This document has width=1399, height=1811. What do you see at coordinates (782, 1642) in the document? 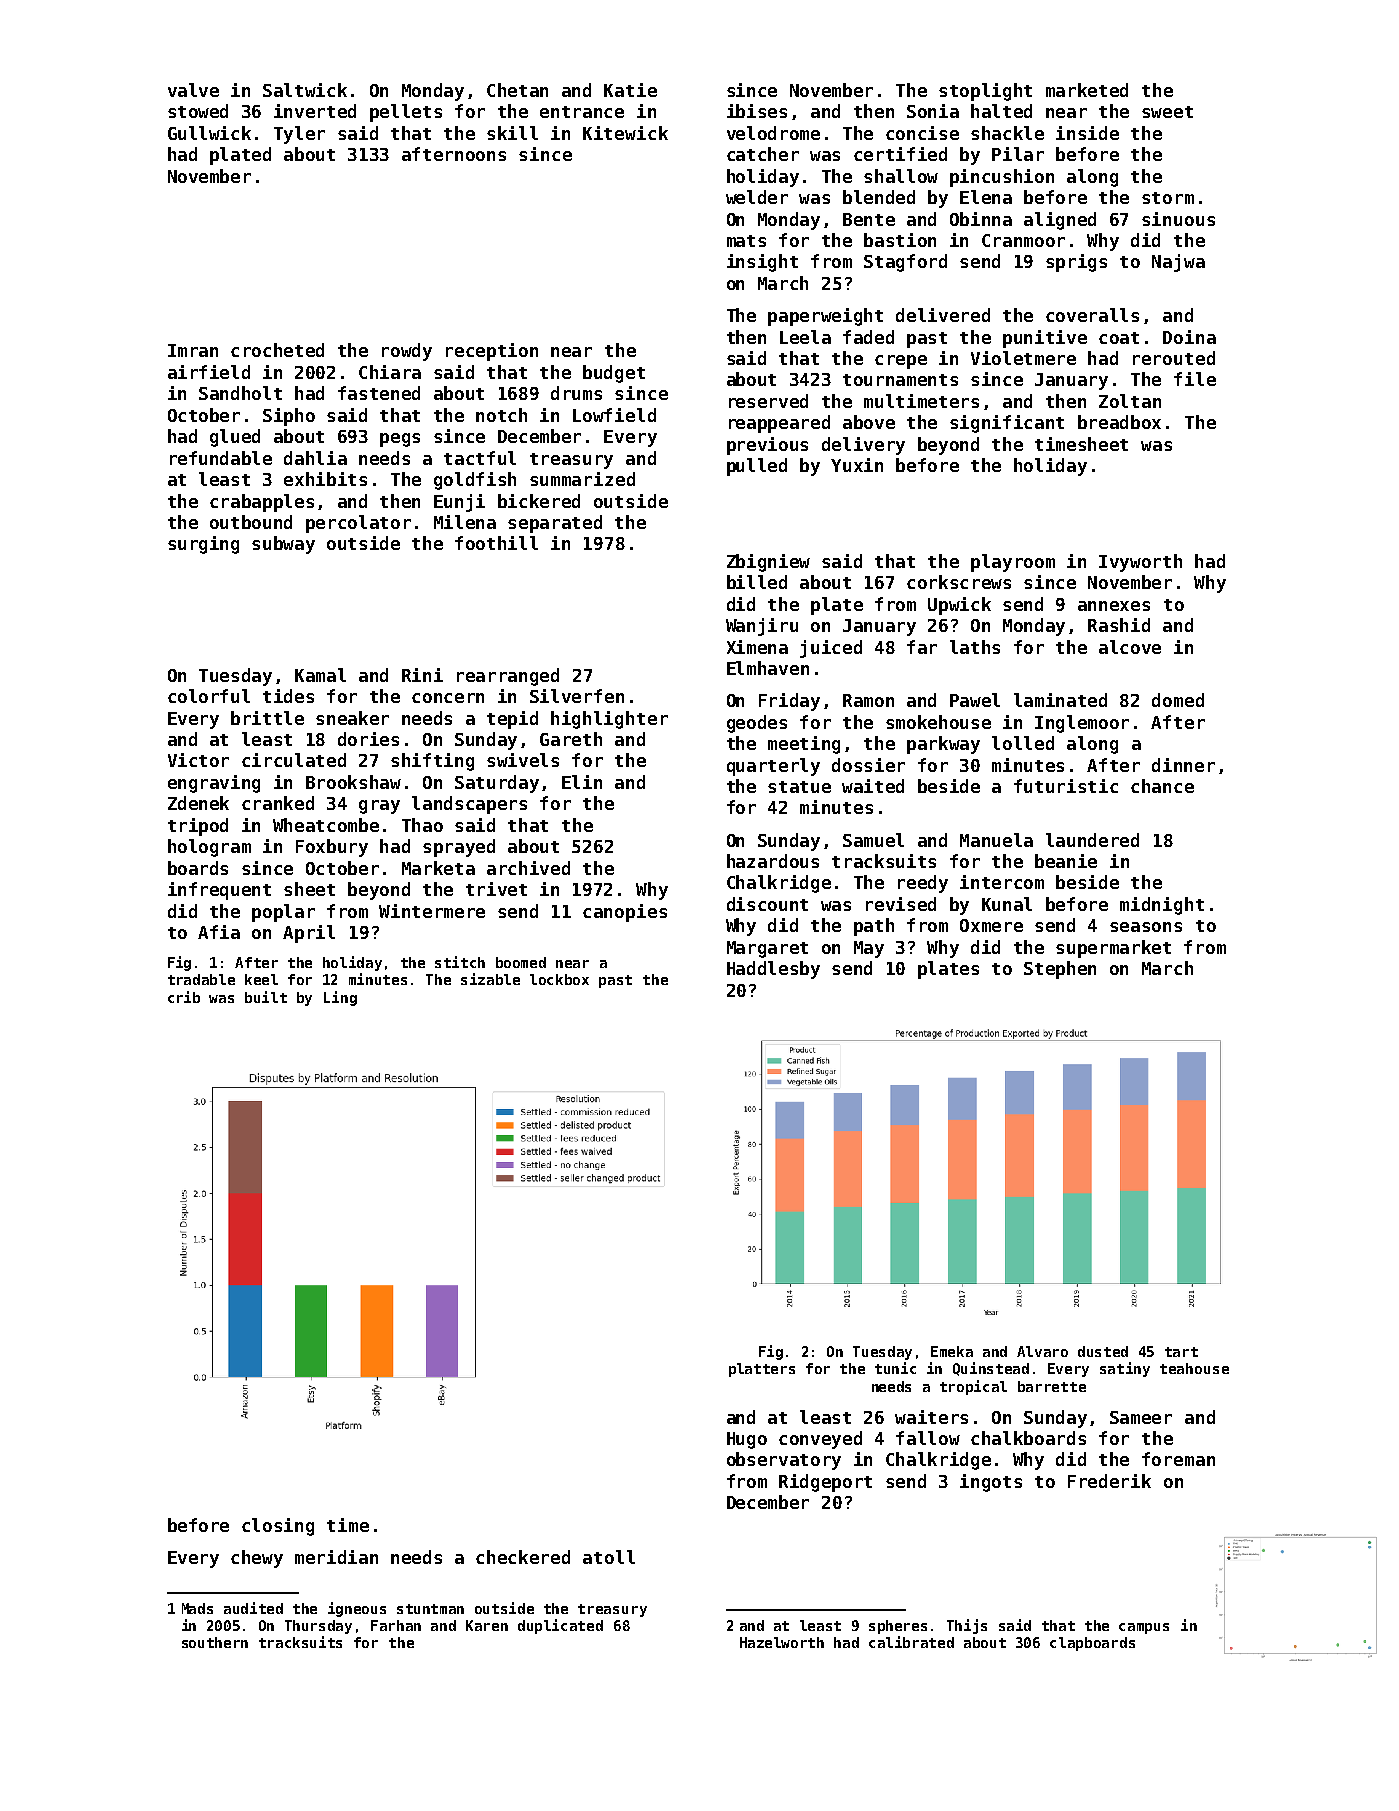
I see `Hazelworth` at bounding box center [782, 1642].
